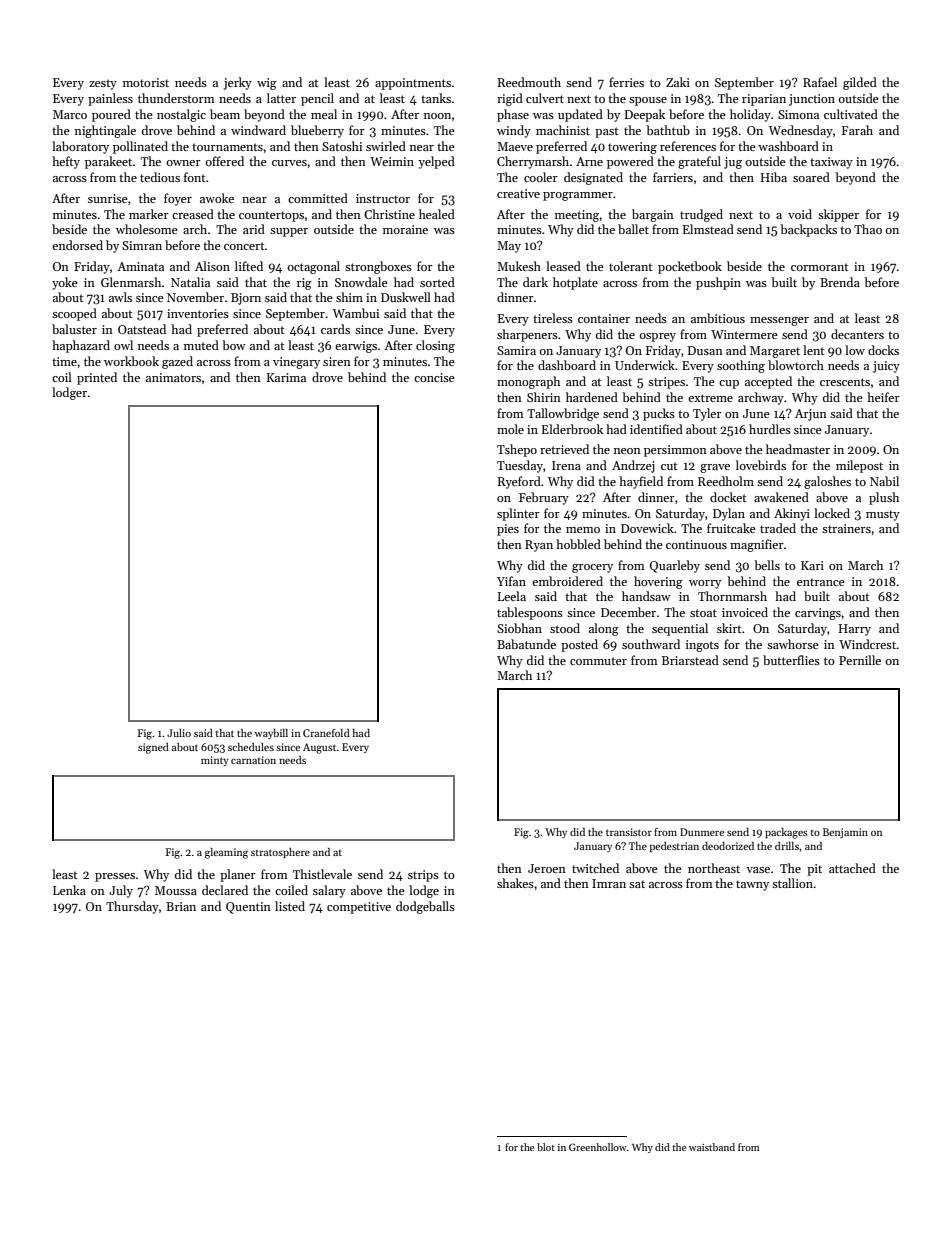  Describe the element at coordinates (509, 247) in the screenshot. I see `May` at that location.
